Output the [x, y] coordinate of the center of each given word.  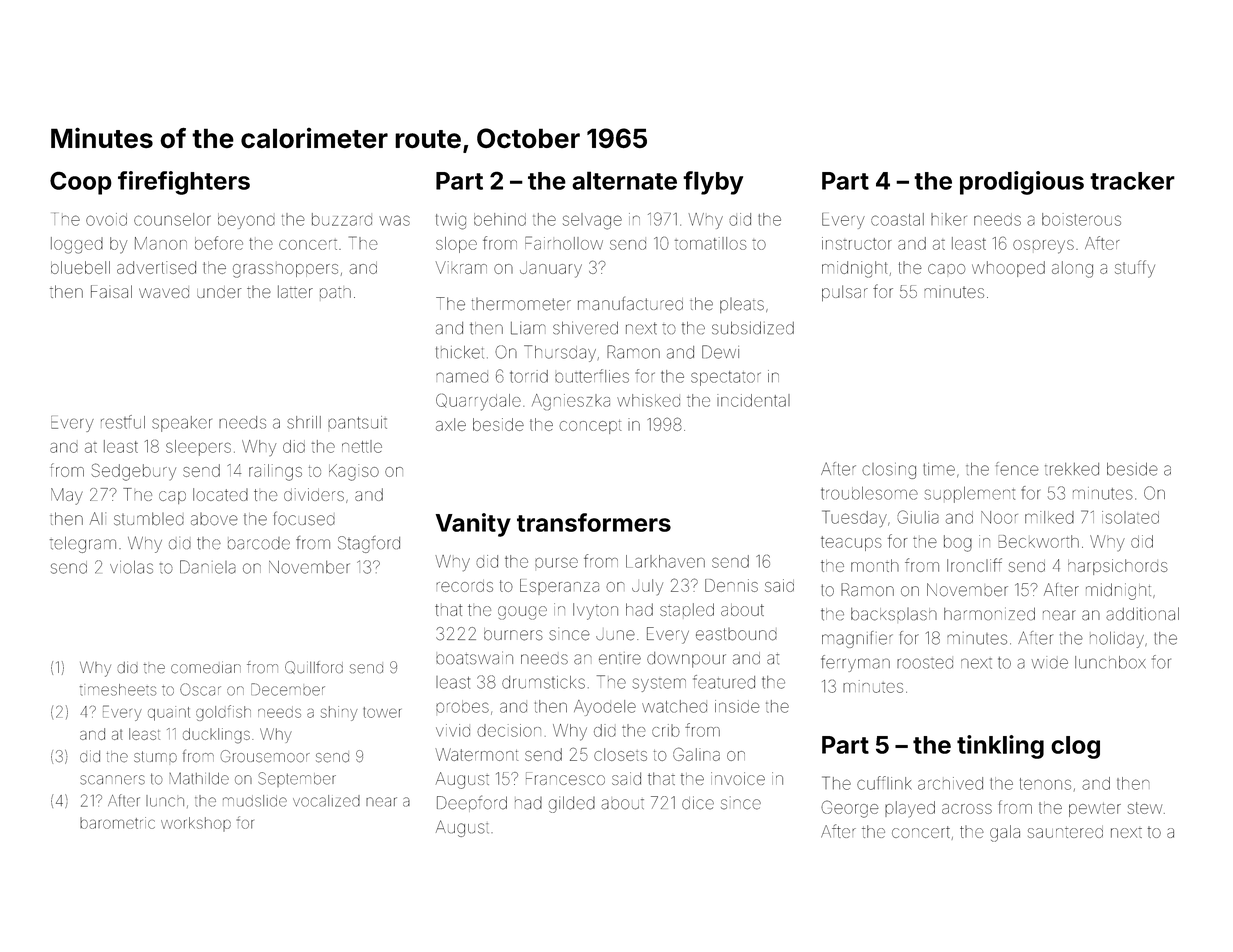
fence [1017, 469]
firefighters [184, 183]
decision [509, 730]
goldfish [223, 713]
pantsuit [357, 422]
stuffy [1135, 269]
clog [1075, 747]
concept [590, 427]
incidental [753, 400]
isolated [1130, 517]
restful [123, 422]
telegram [83, 545]
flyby [713, 183]
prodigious [1022, 183]
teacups [851, 543]
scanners [112, 780]
